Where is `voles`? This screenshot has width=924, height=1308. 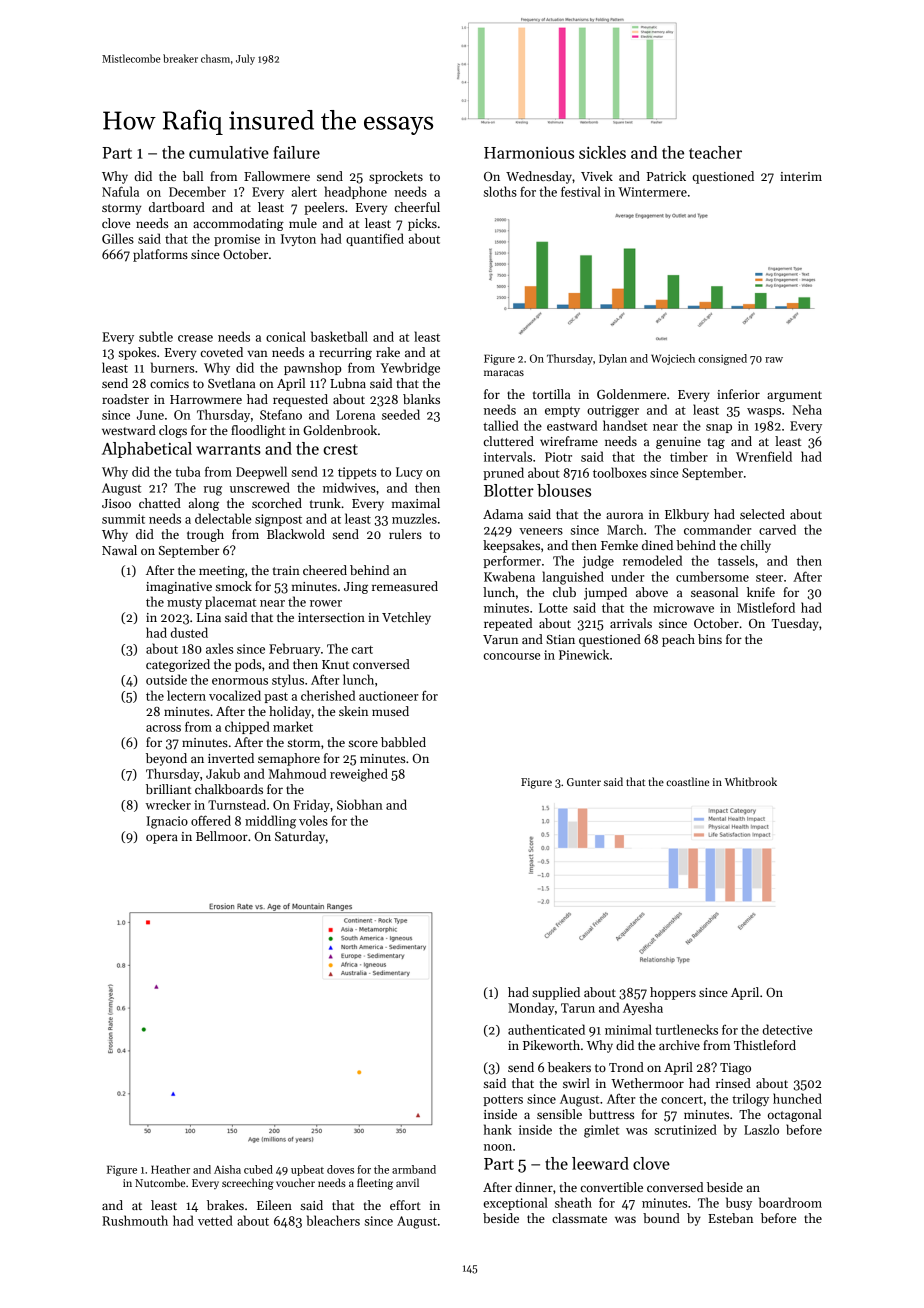 voles is located at coordinates (313, 820).
